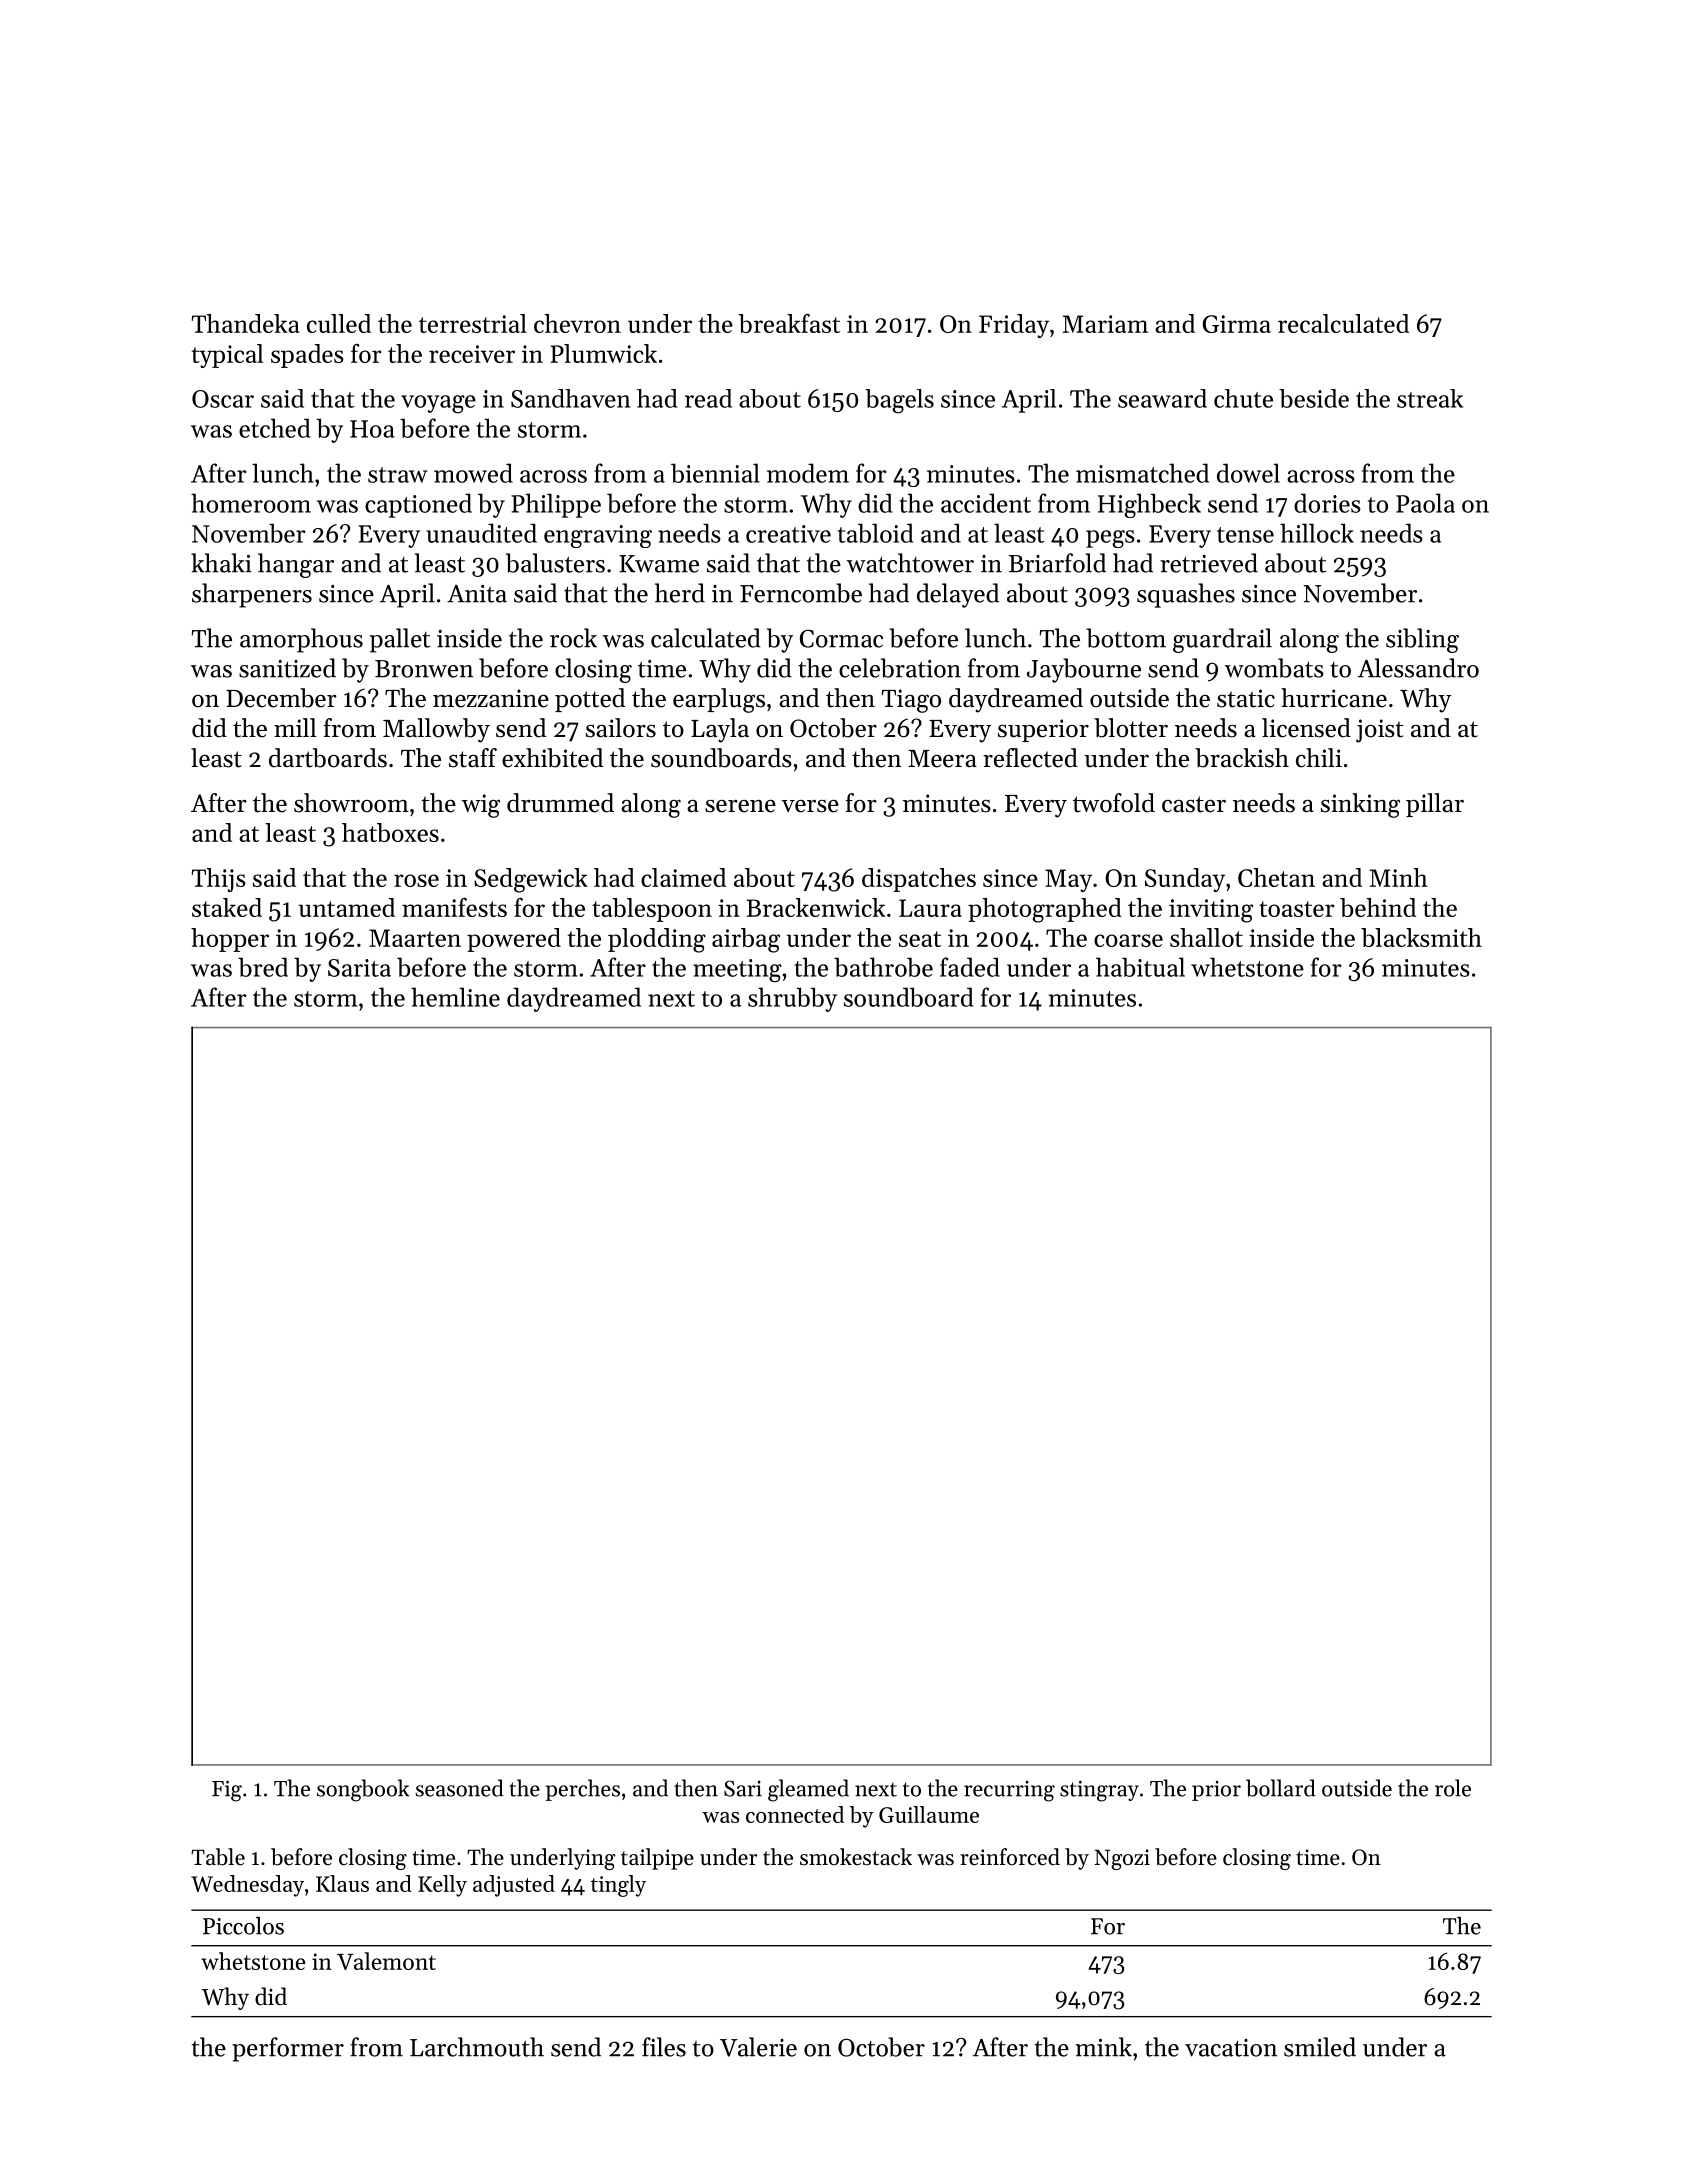 This screenshot has height=2178, width=1683. Describe the element at coordinates (1237, 324) in the screenshot. I see `Girma` at that location.
